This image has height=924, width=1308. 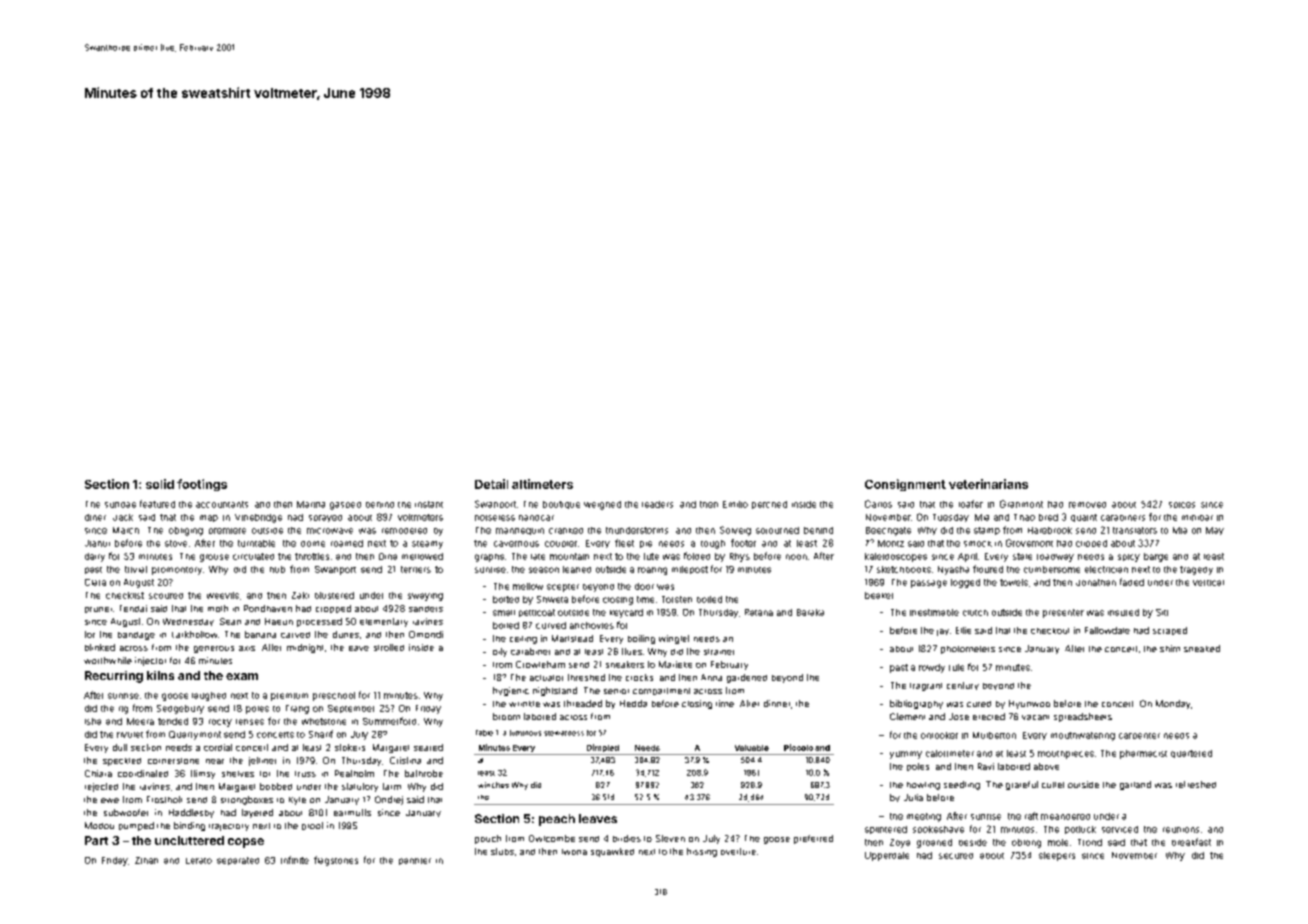 What do you see at coordinates (586, 677) in the image?
I see `threshed` at bounding box center [586, 677].
